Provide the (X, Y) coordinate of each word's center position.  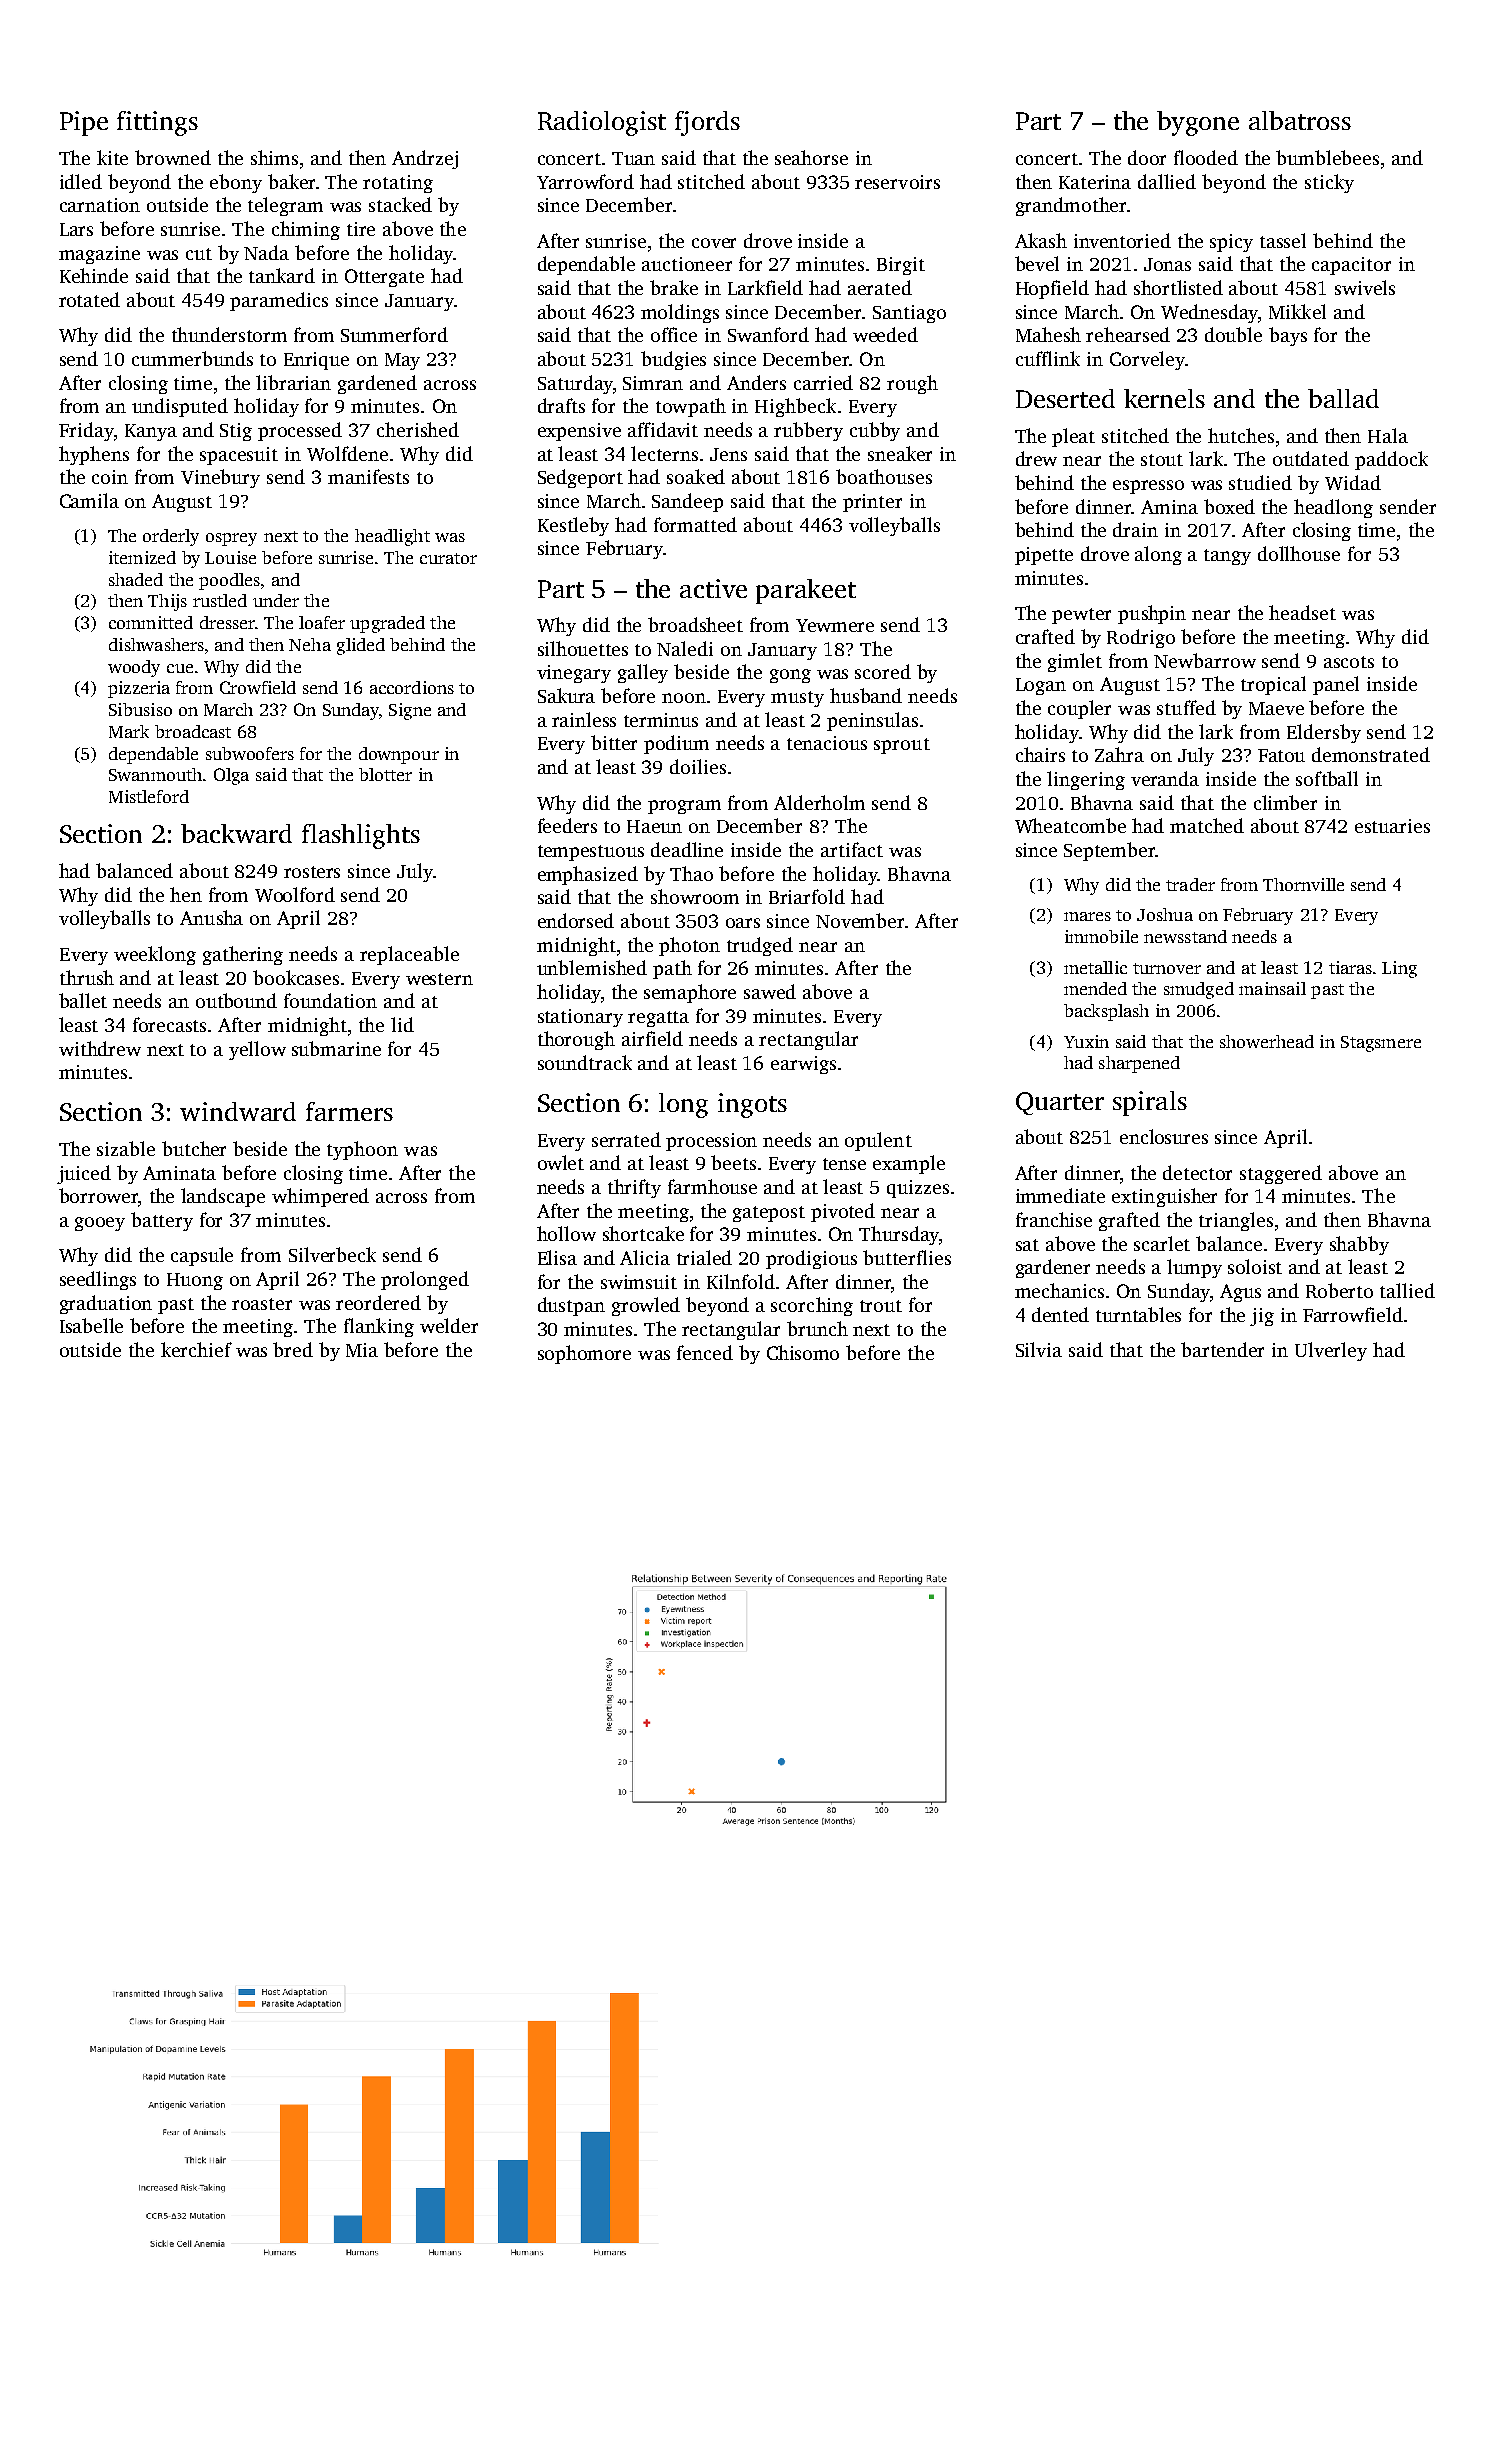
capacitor (1351, 266)
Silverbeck (332, 1254)
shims (274, 157)
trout (881, 1306)
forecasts (169, 1024)
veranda (1165, 778)
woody (134, 668)
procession (711, 1142)
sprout (902, 746)
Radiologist (602, 123)
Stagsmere (1381, 1044)
